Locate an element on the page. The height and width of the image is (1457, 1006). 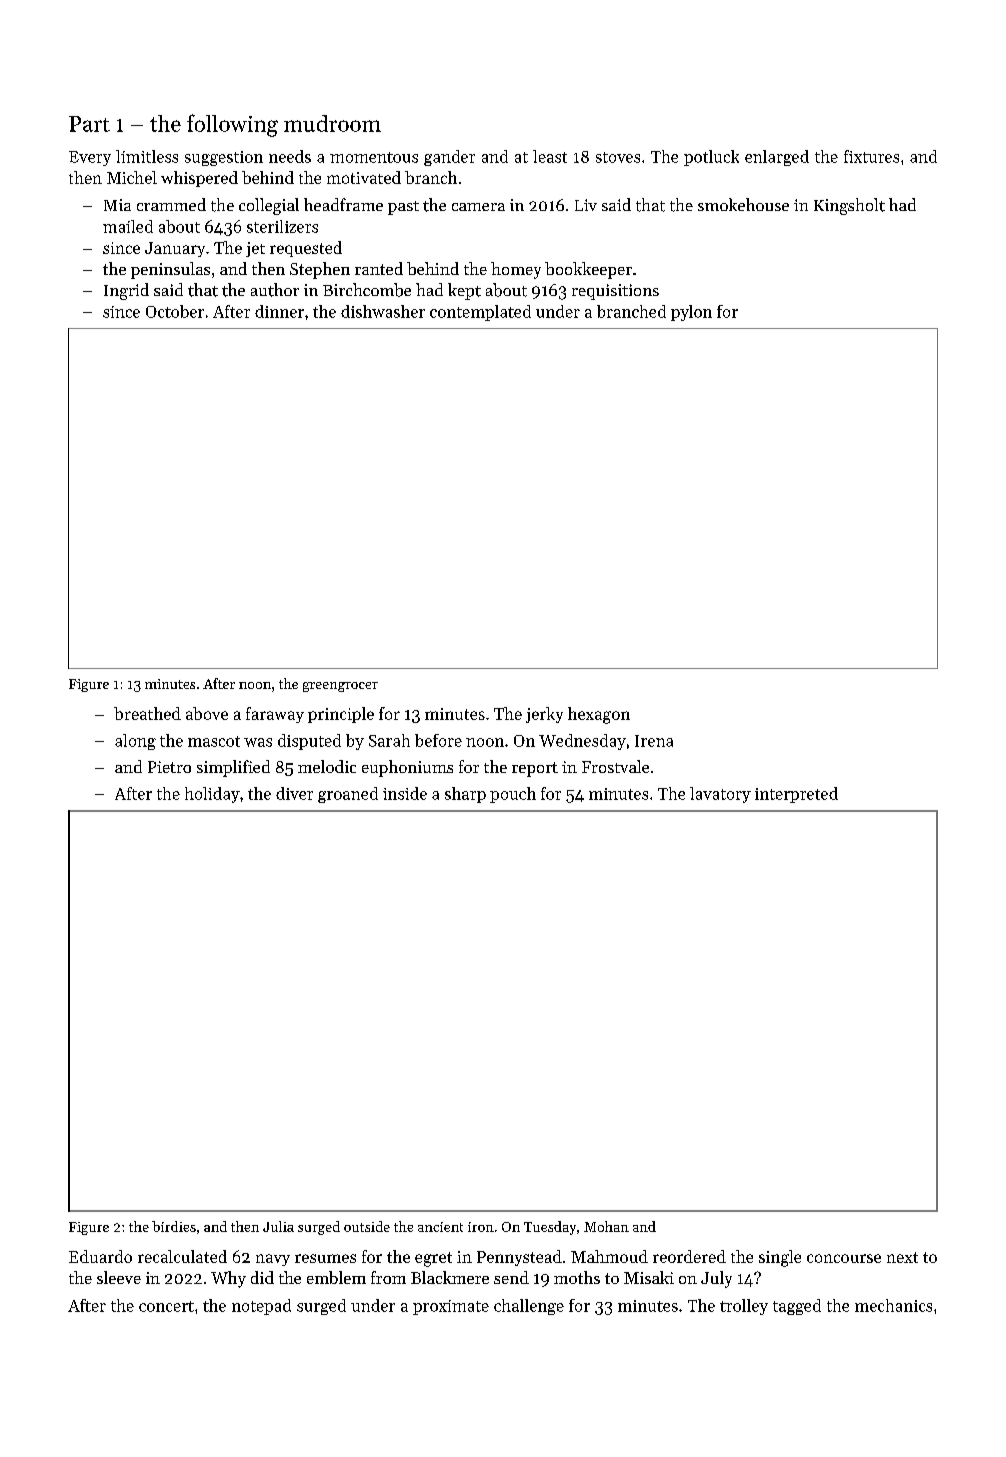
concert is located at coordinates (166, 1306).
